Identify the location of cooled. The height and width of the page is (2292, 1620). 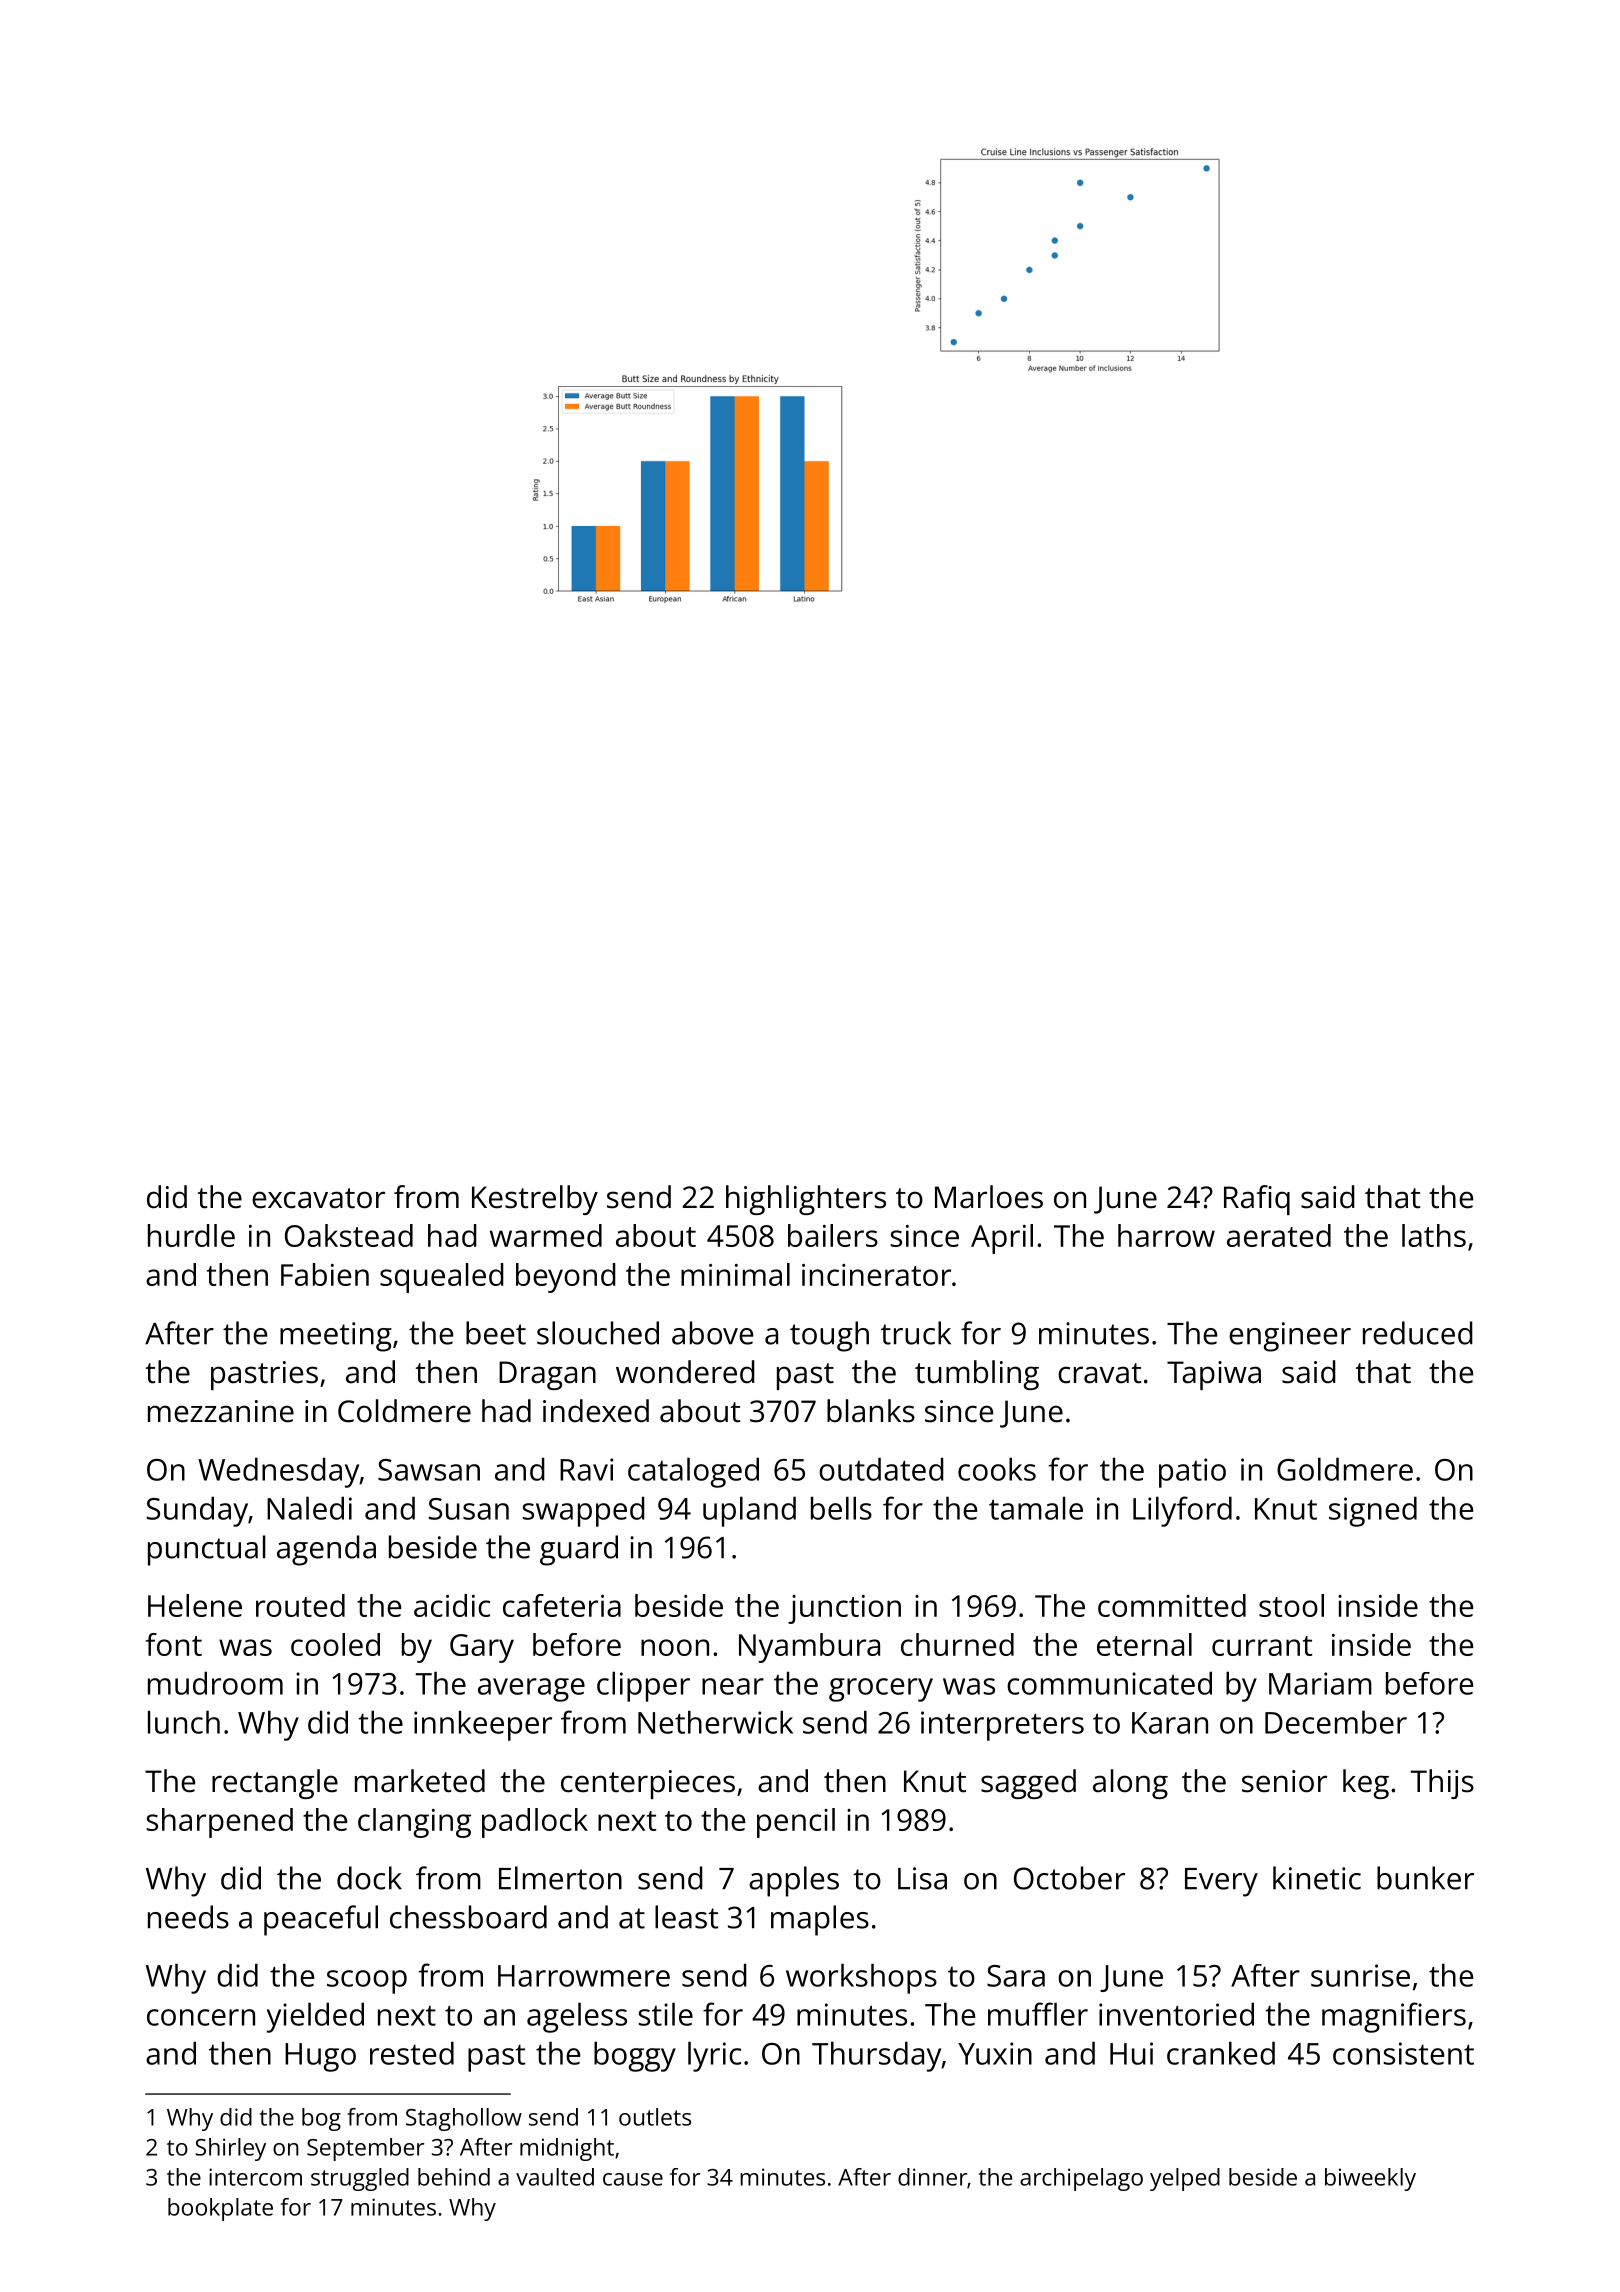
(335, 1644).
